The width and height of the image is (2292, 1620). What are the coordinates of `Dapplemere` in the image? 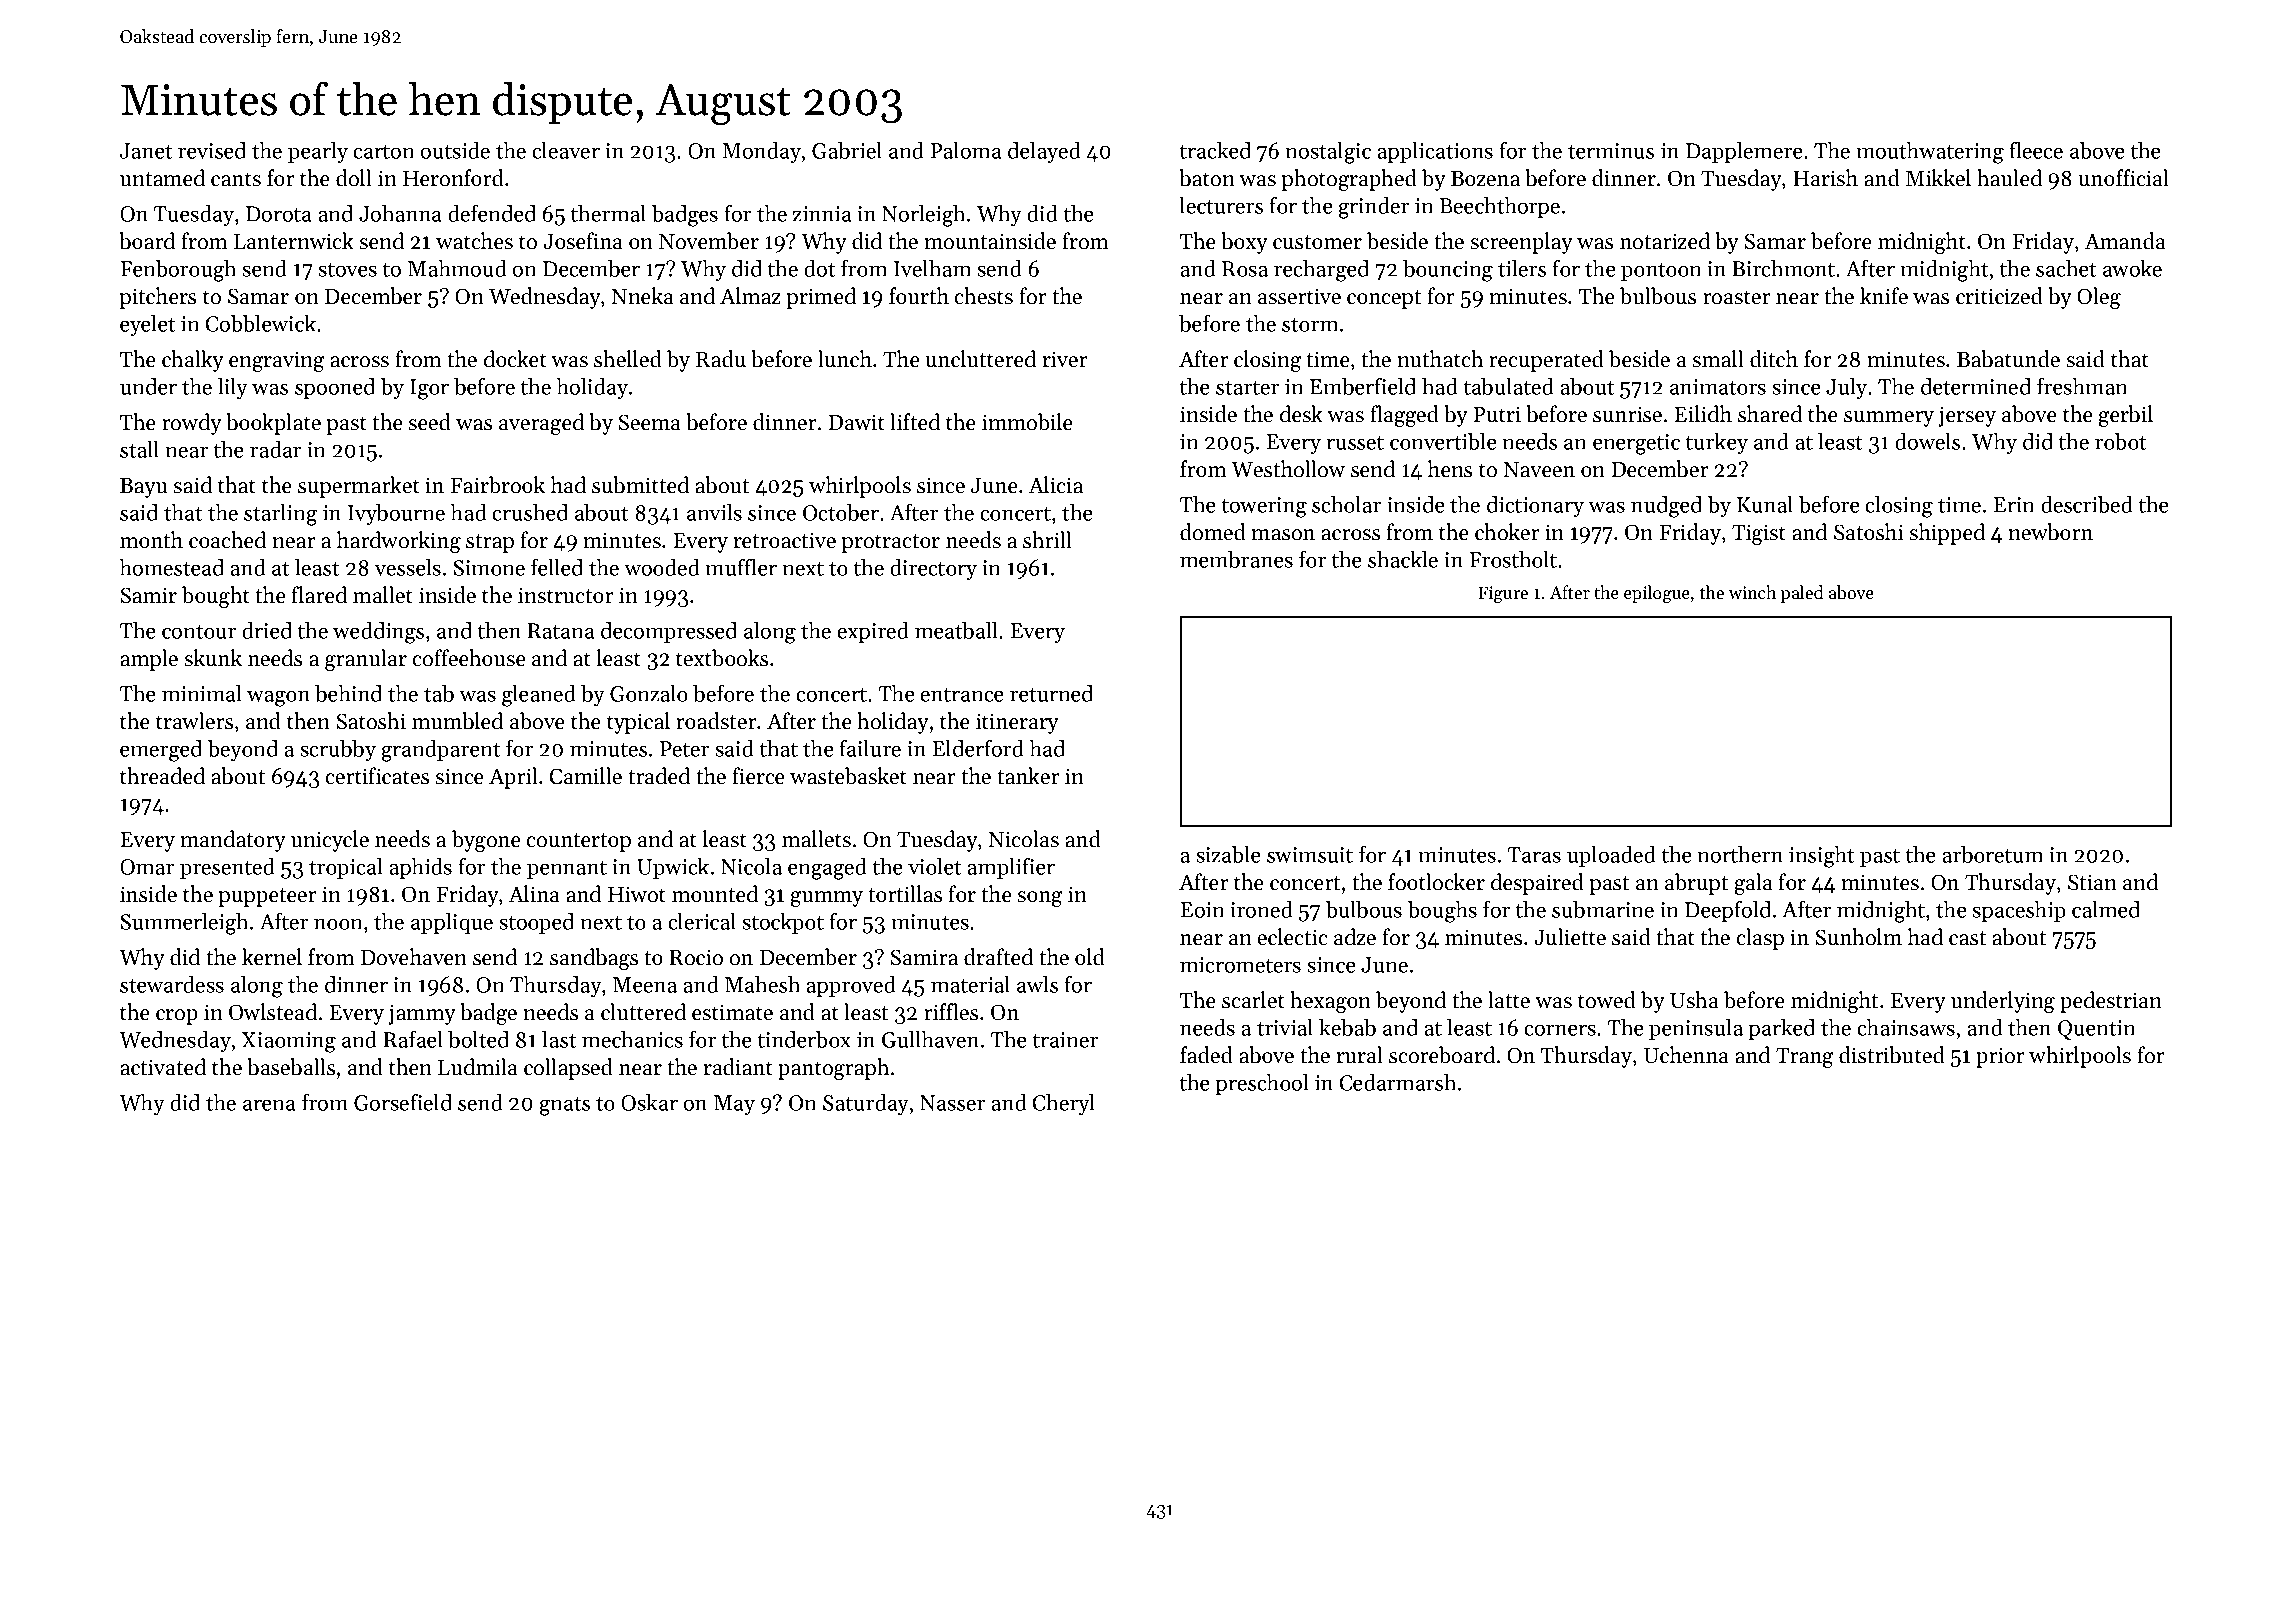 It's located at (1744, 152).
